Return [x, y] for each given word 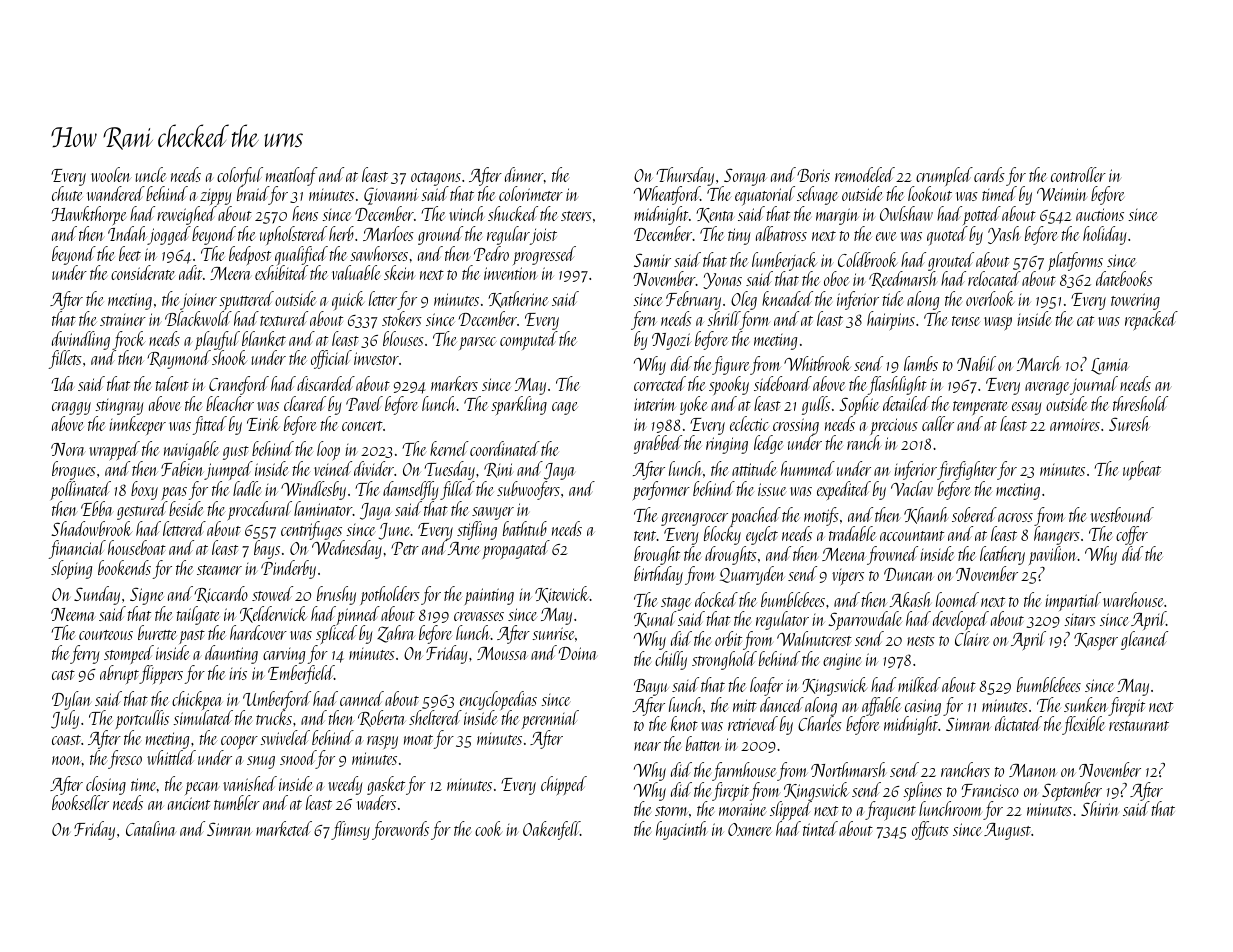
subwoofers [528, 490]
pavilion [1053, 555]
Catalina [151, 828]
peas [174, 493]
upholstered [293, 235]
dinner [524, 174]
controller [1078, 174]
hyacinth [681, 830]
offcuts [930, 830]
